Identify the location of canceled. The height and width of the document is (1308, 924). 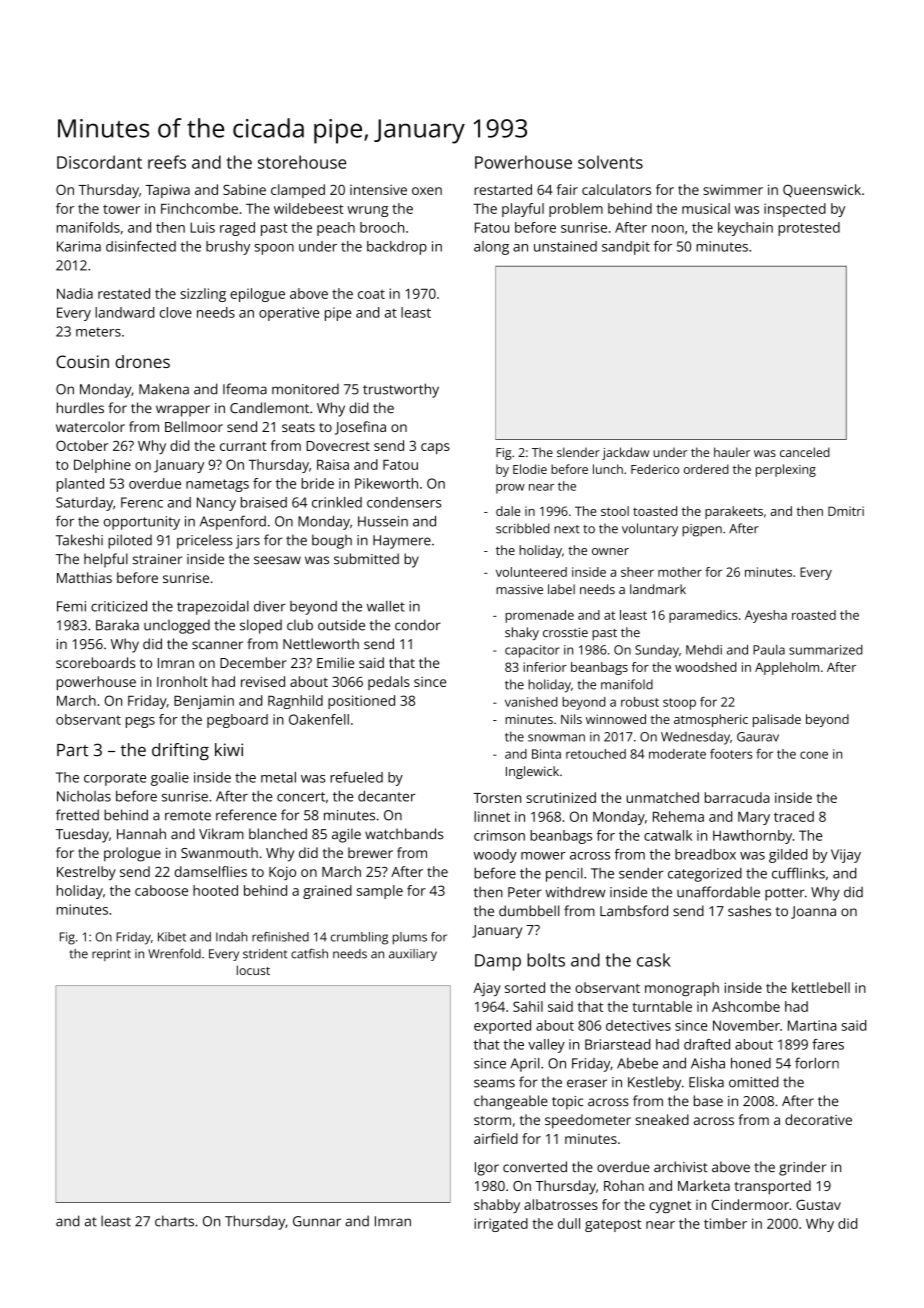
(805, 452).
